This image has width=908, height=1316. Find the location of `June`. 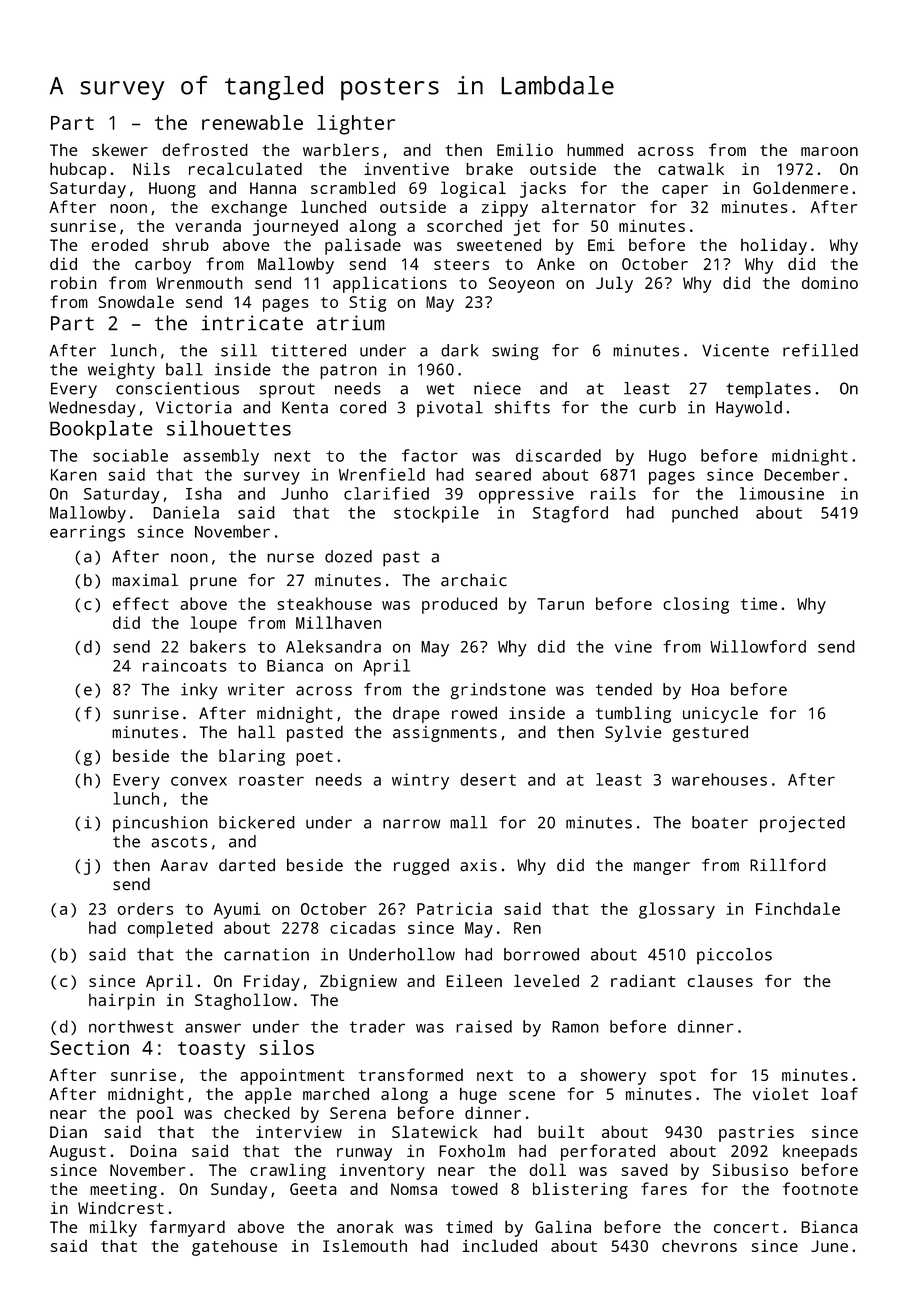

June is located at coordinates (829, 1246).
